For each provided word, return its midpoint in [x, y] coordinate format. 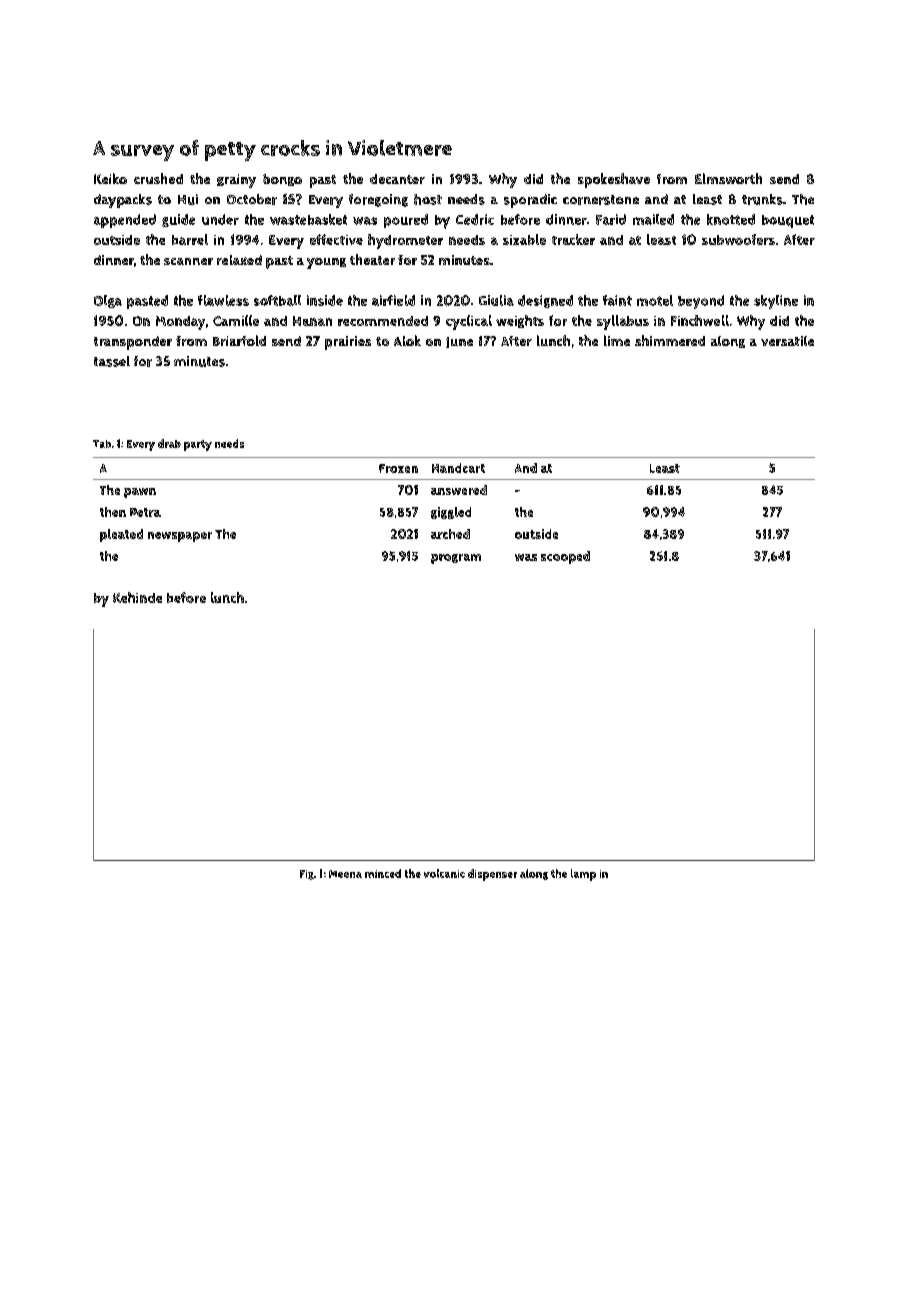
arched [450, 534]
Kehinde [137, 597]
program [456, 559]
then [113, 512]
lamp [583, 875]
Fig [307, 875]
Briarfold [239, 340]
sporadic [530, 201]
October [252, 199]
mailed [653, 219]
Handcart [458, 468]
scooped [565, 557]
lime [617, 340]
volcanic [444, 873]
